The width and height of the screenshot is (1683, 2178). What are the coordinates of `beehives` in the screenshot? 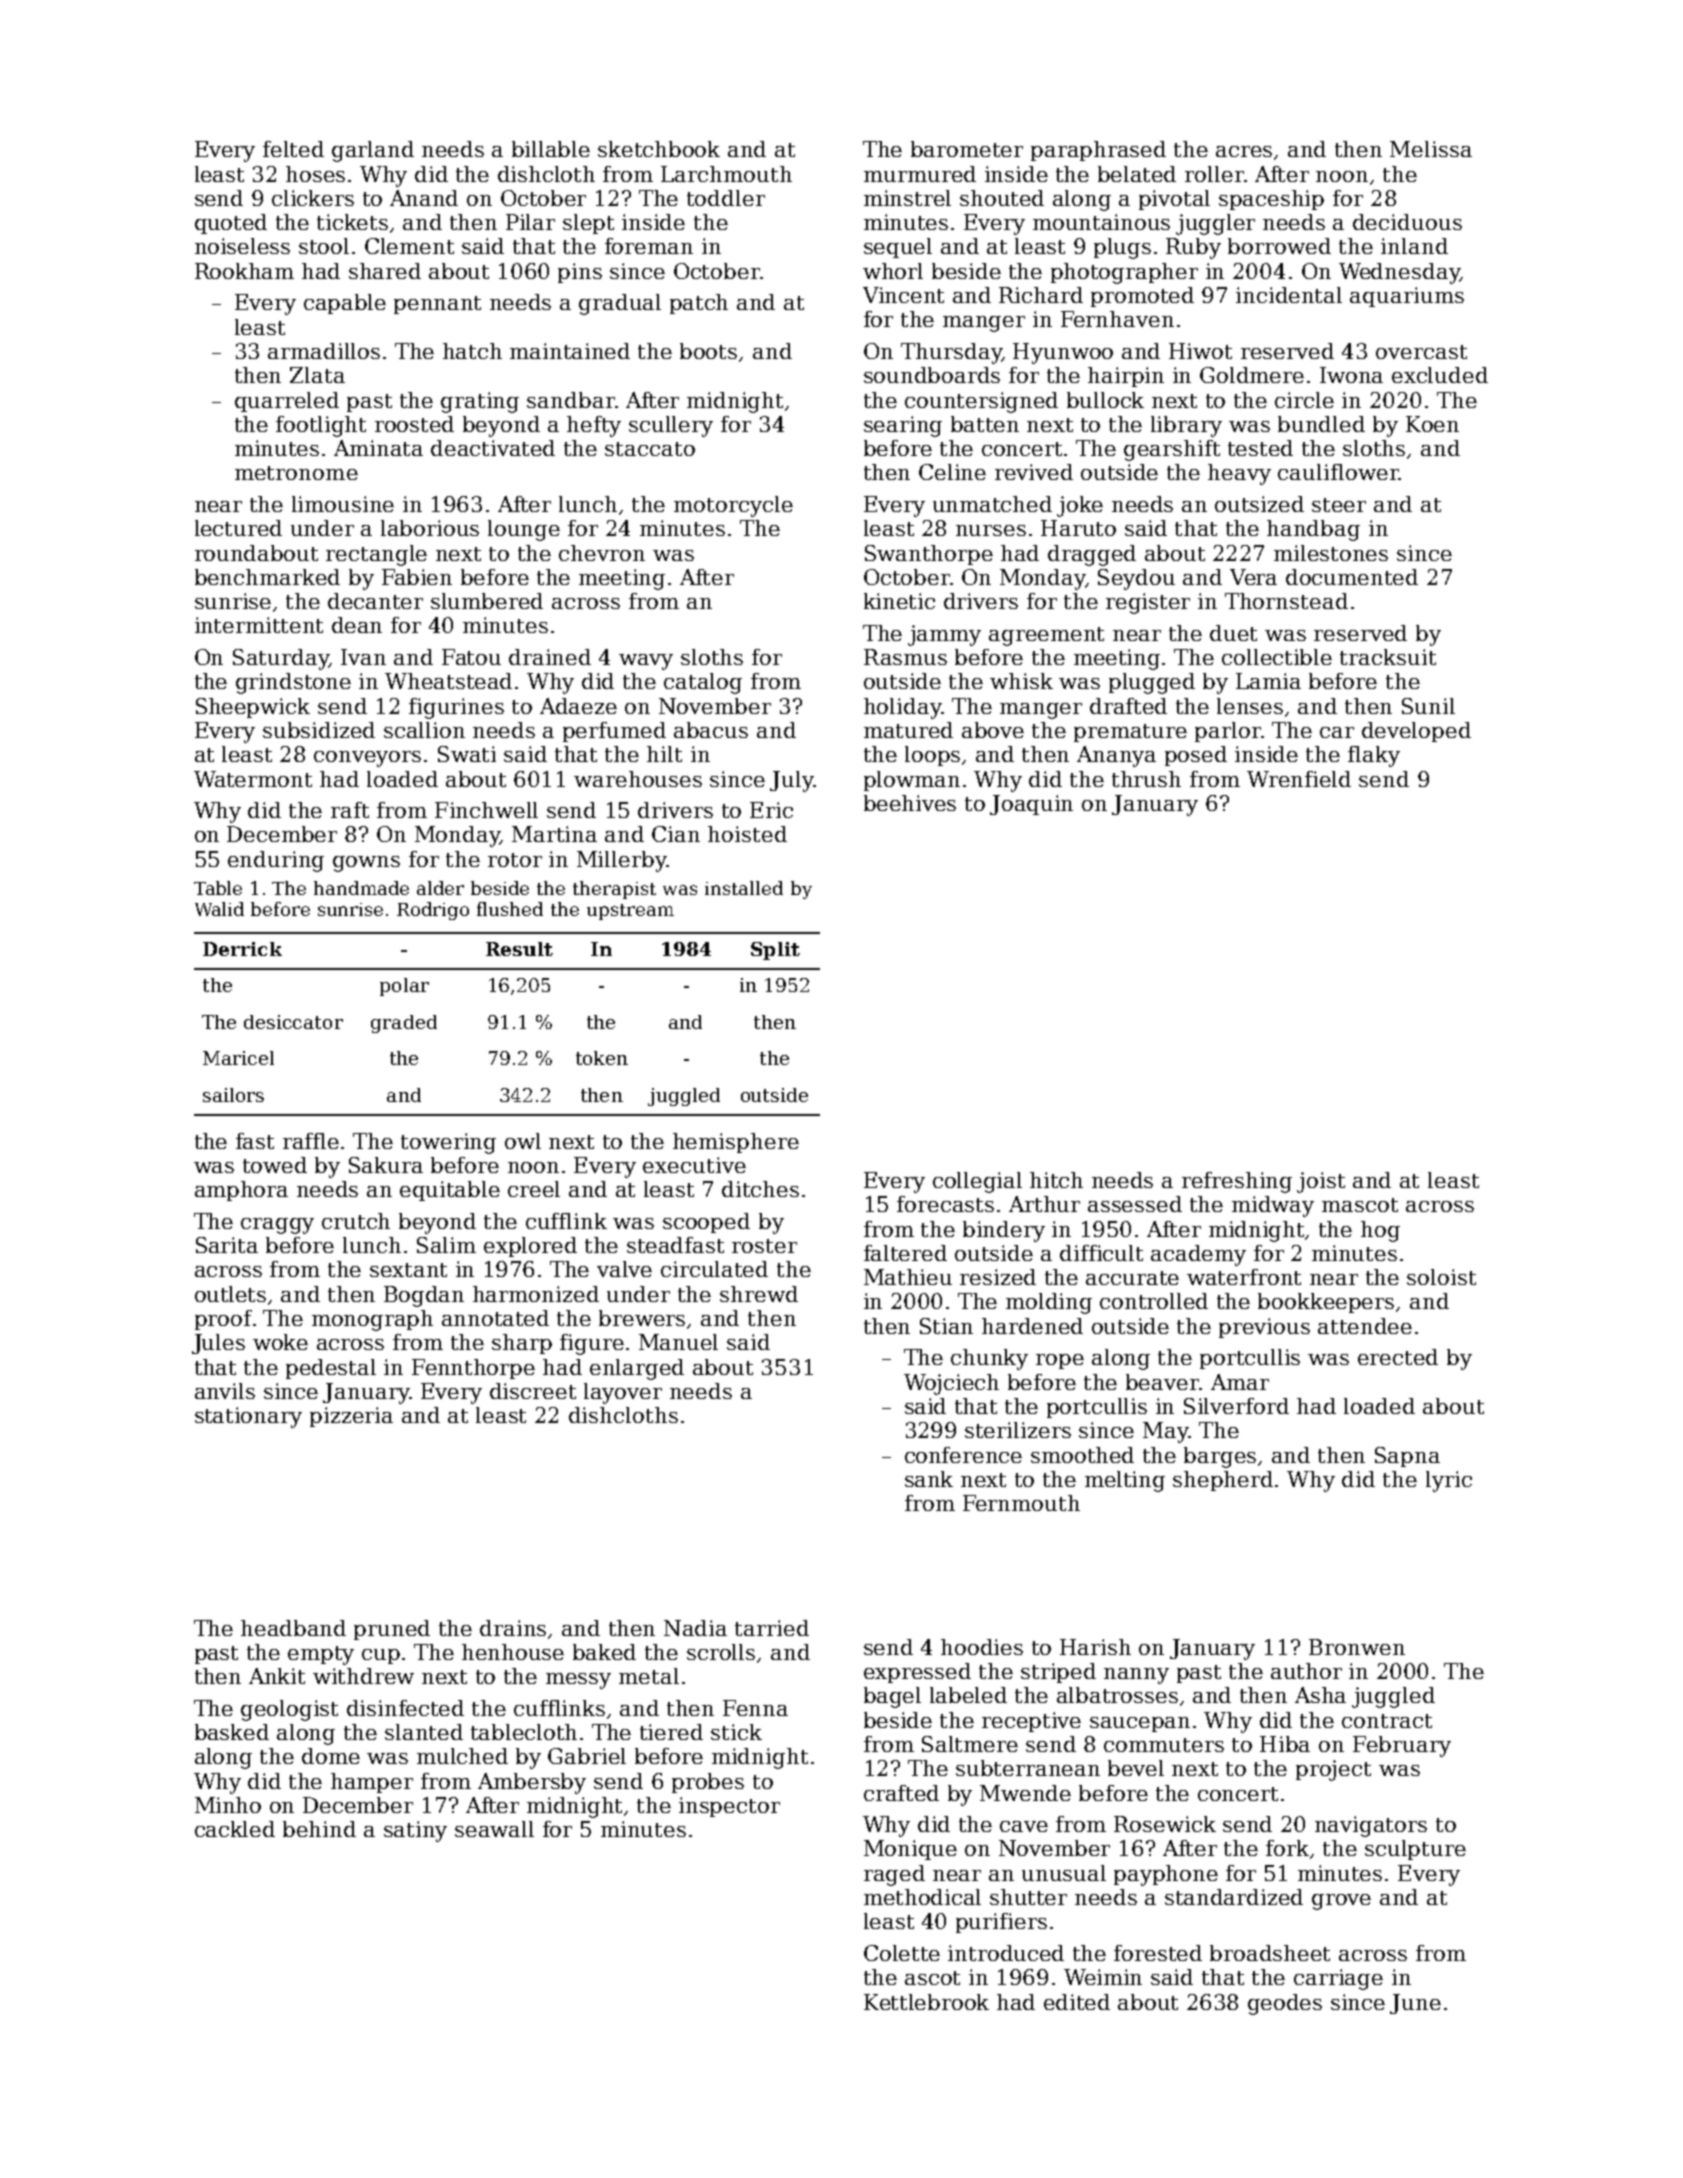 It's located at (910, 803).
